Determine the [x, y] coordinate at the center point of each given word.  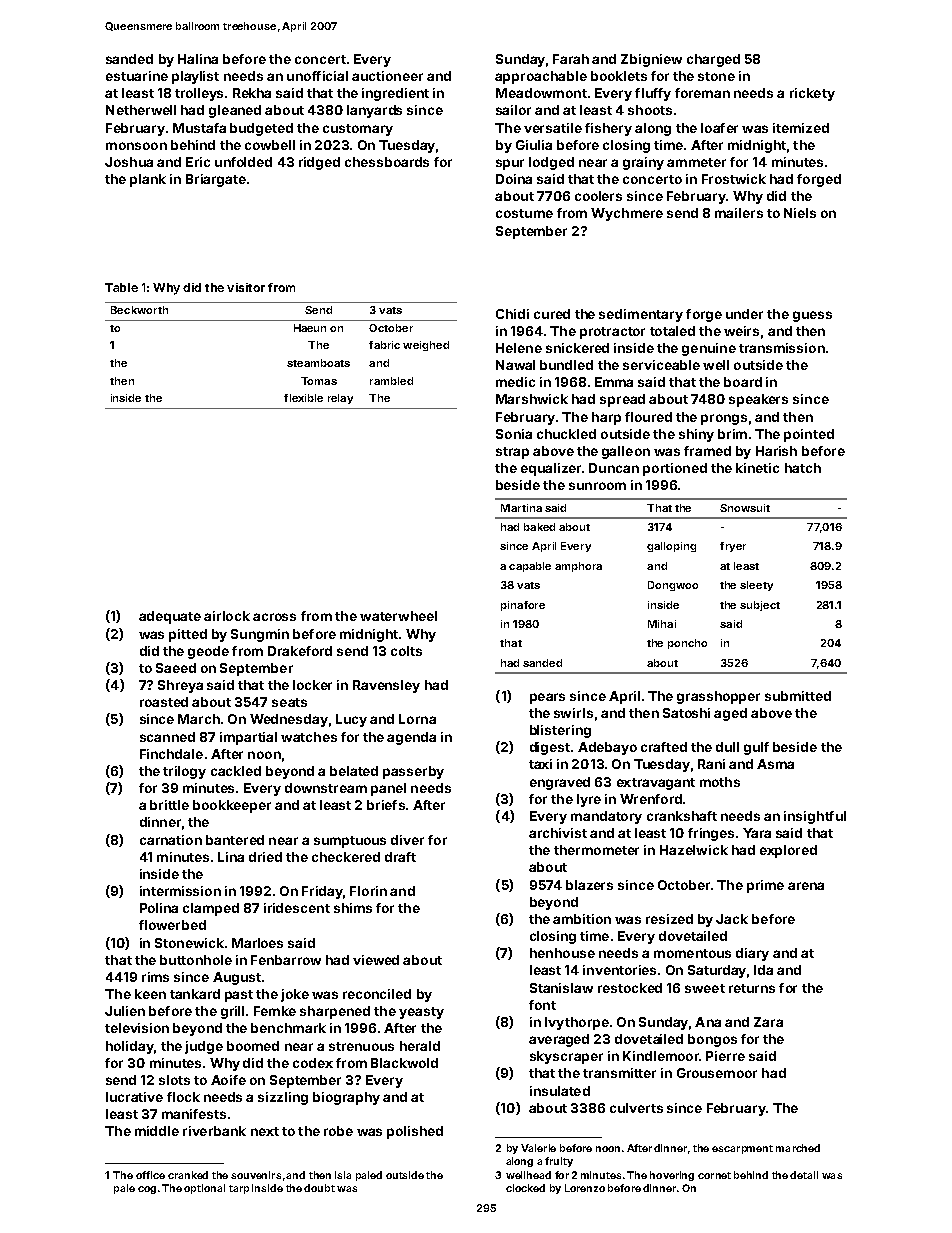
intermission [180, 891]
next [265, 1131]
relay [340, 399]
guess [812, 316]
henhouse [562, 953]
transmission [782, 348]
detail [804, 1175]
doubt [319, 1188]
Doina [514, 179]
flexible [303, 398]
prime [765, 886]
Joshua [129, 162]
